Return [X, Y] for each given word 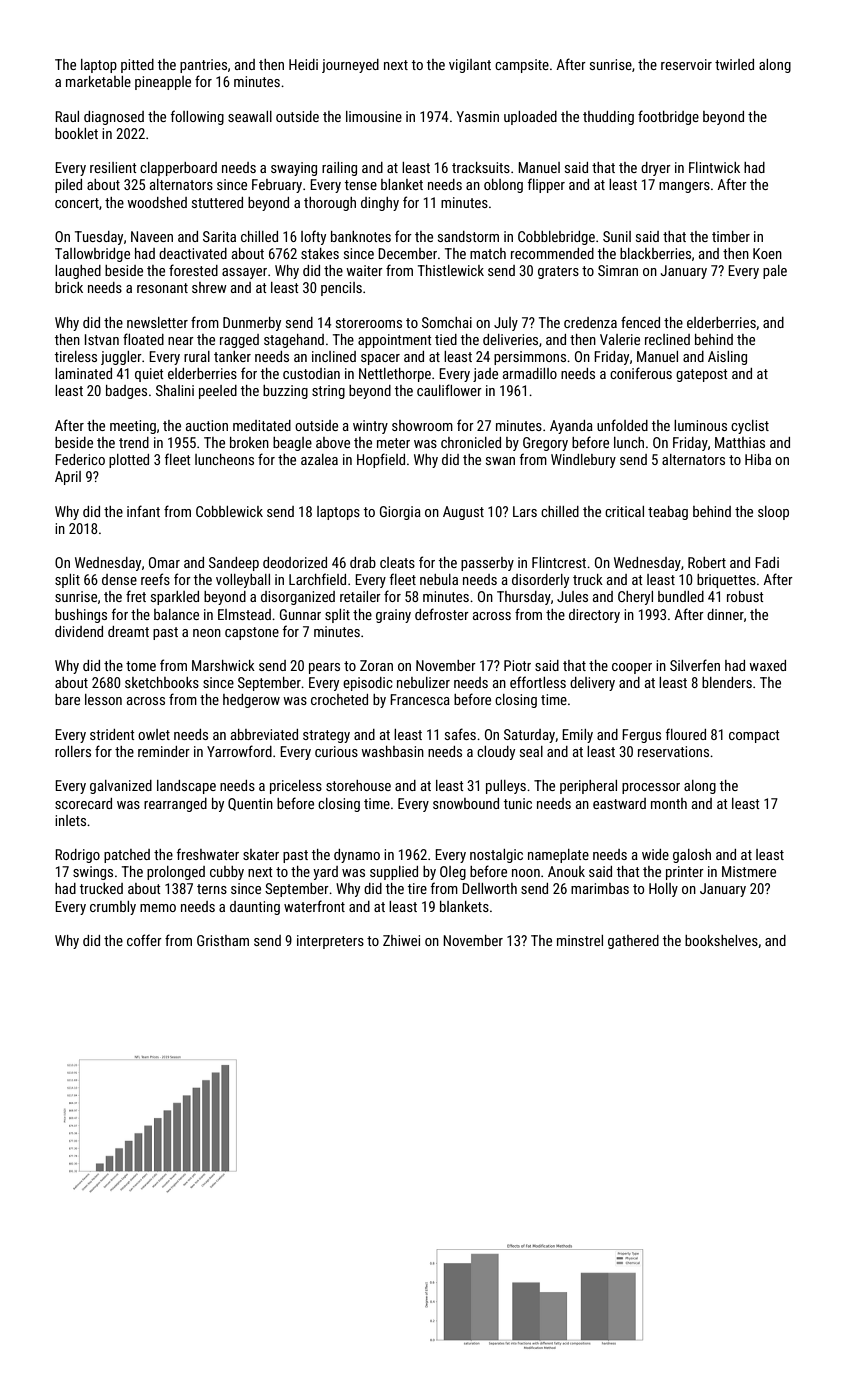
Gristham [223, 940]
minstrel [580, 940]
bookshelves [721, 940]
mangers [684, 187]
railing [339, 169]
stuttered [217, 202]
